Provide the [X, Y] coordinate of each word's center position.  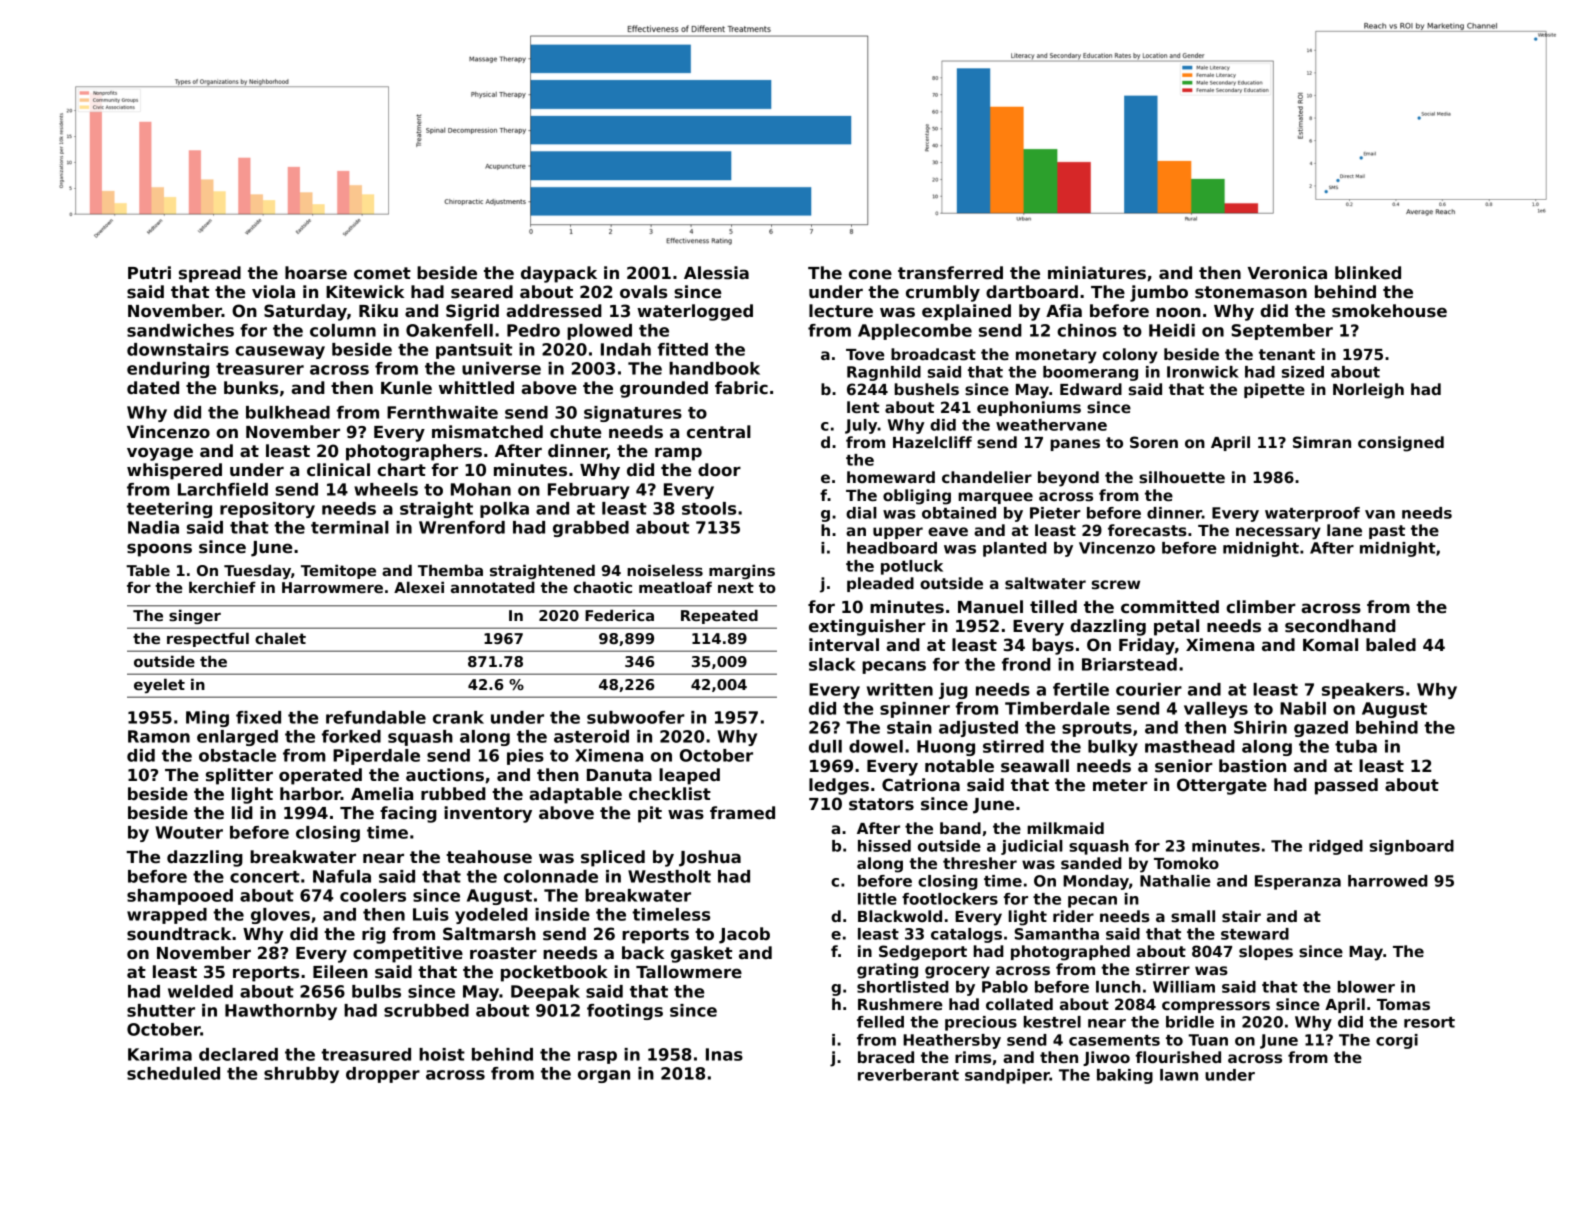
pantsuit [474, 351]
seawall [1035, 766]
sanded [1091, 863]
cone [870, 274]
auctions [445, 775]
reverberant [908, 1075]
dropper [383, 1075]
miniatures [1097, 273]
